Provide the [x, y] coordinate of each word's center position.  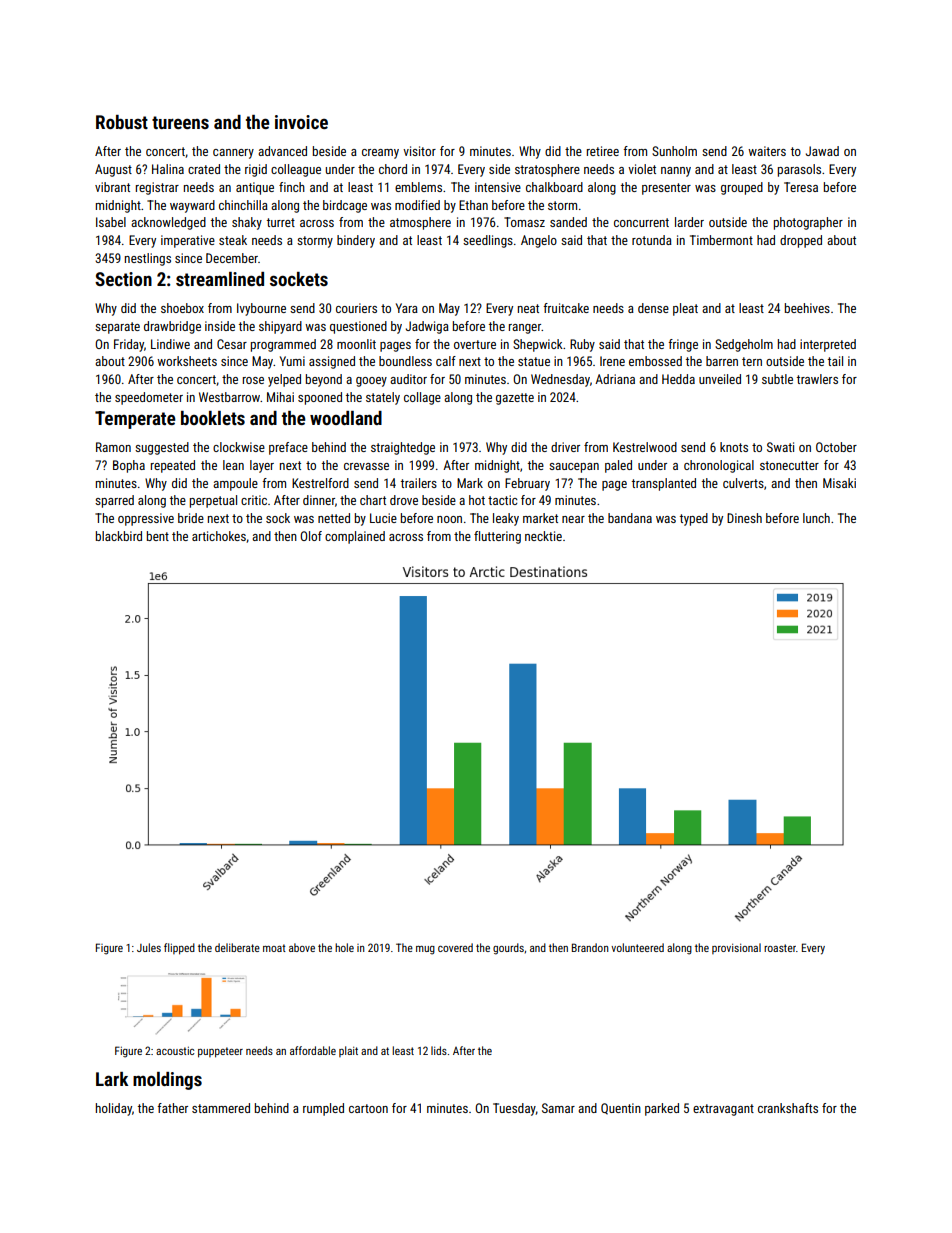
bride [191, 518]
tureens [180, 122]
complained [355, 537]
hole [344, 947]
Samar [558, 1108]
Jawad [822, 151]
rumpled [323, 1109]
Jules [149, 947]
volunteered [637, 947]
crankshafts [788, 1108]
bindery [356, 241]
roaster [780, 948]
